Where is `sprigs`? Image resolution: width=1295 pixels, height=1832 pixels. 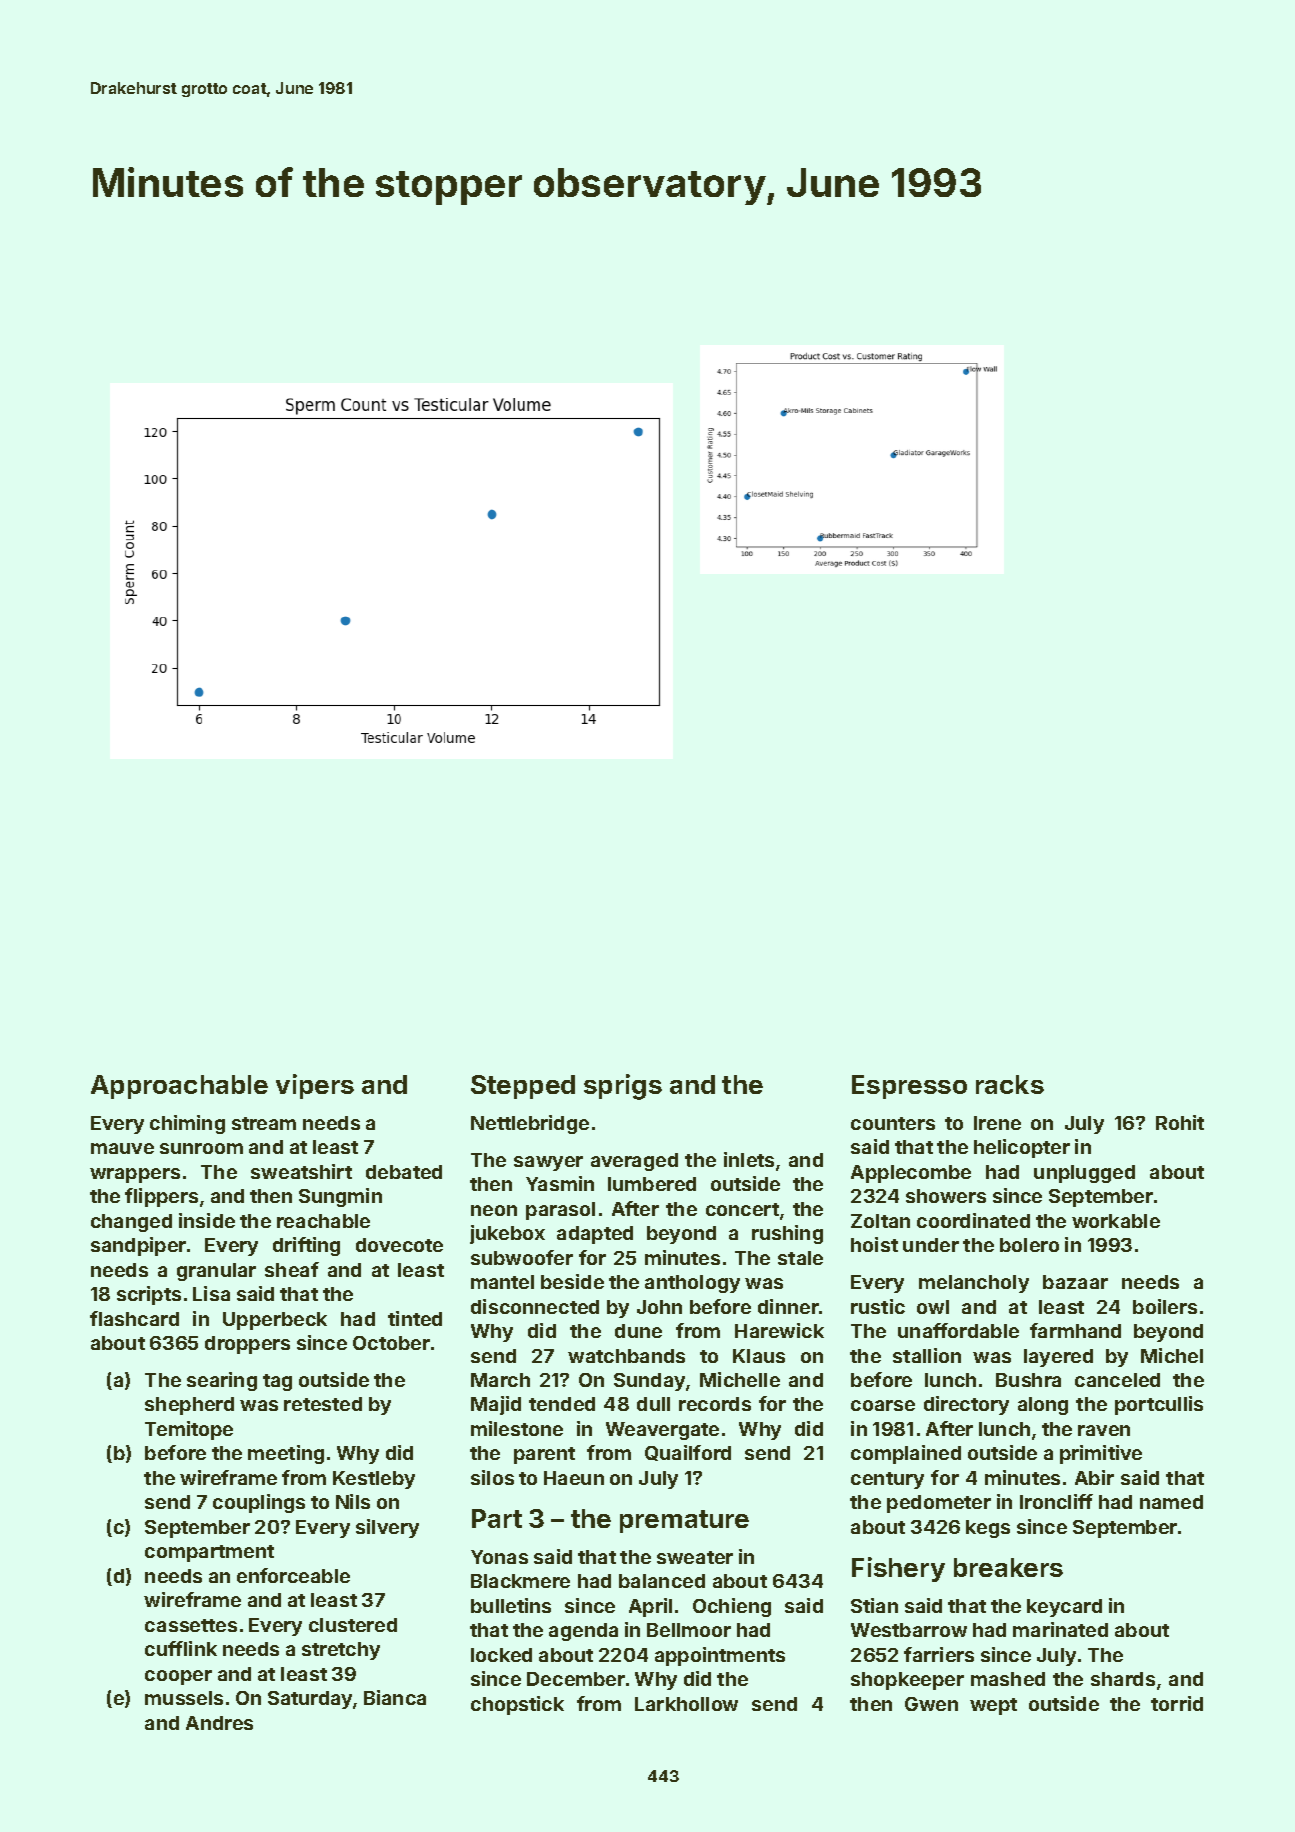
sprigs is located at coordinates (623, 1087).
